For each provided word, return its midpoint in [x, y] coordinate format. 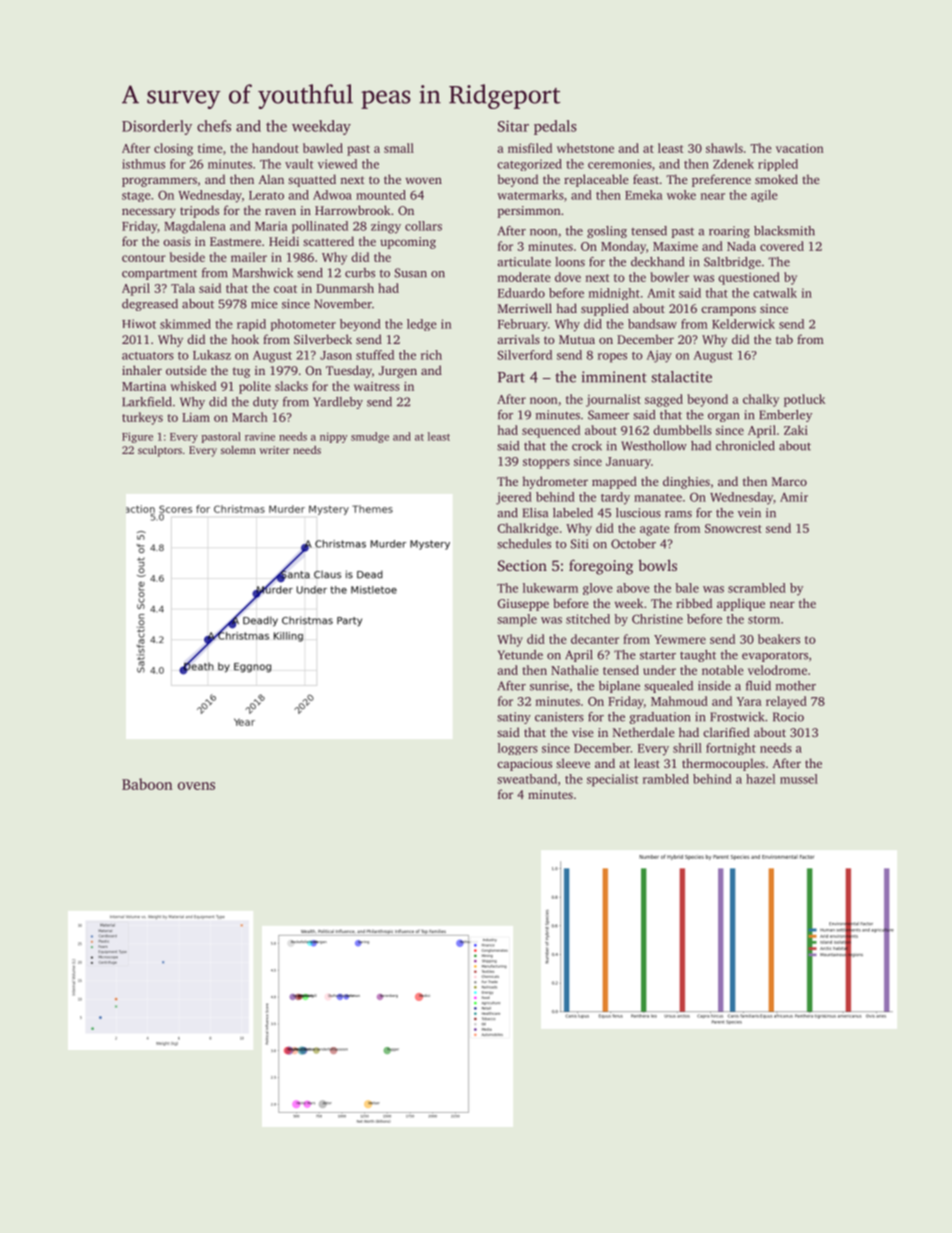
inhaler [142, 370]
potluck [804, 400]
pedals [555, 127]
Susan [410, 273]
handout [275, 148]
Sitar [513, 126]
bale [687, 588]
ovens [196, 786]
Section [522, 565]
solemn [238, 450]
